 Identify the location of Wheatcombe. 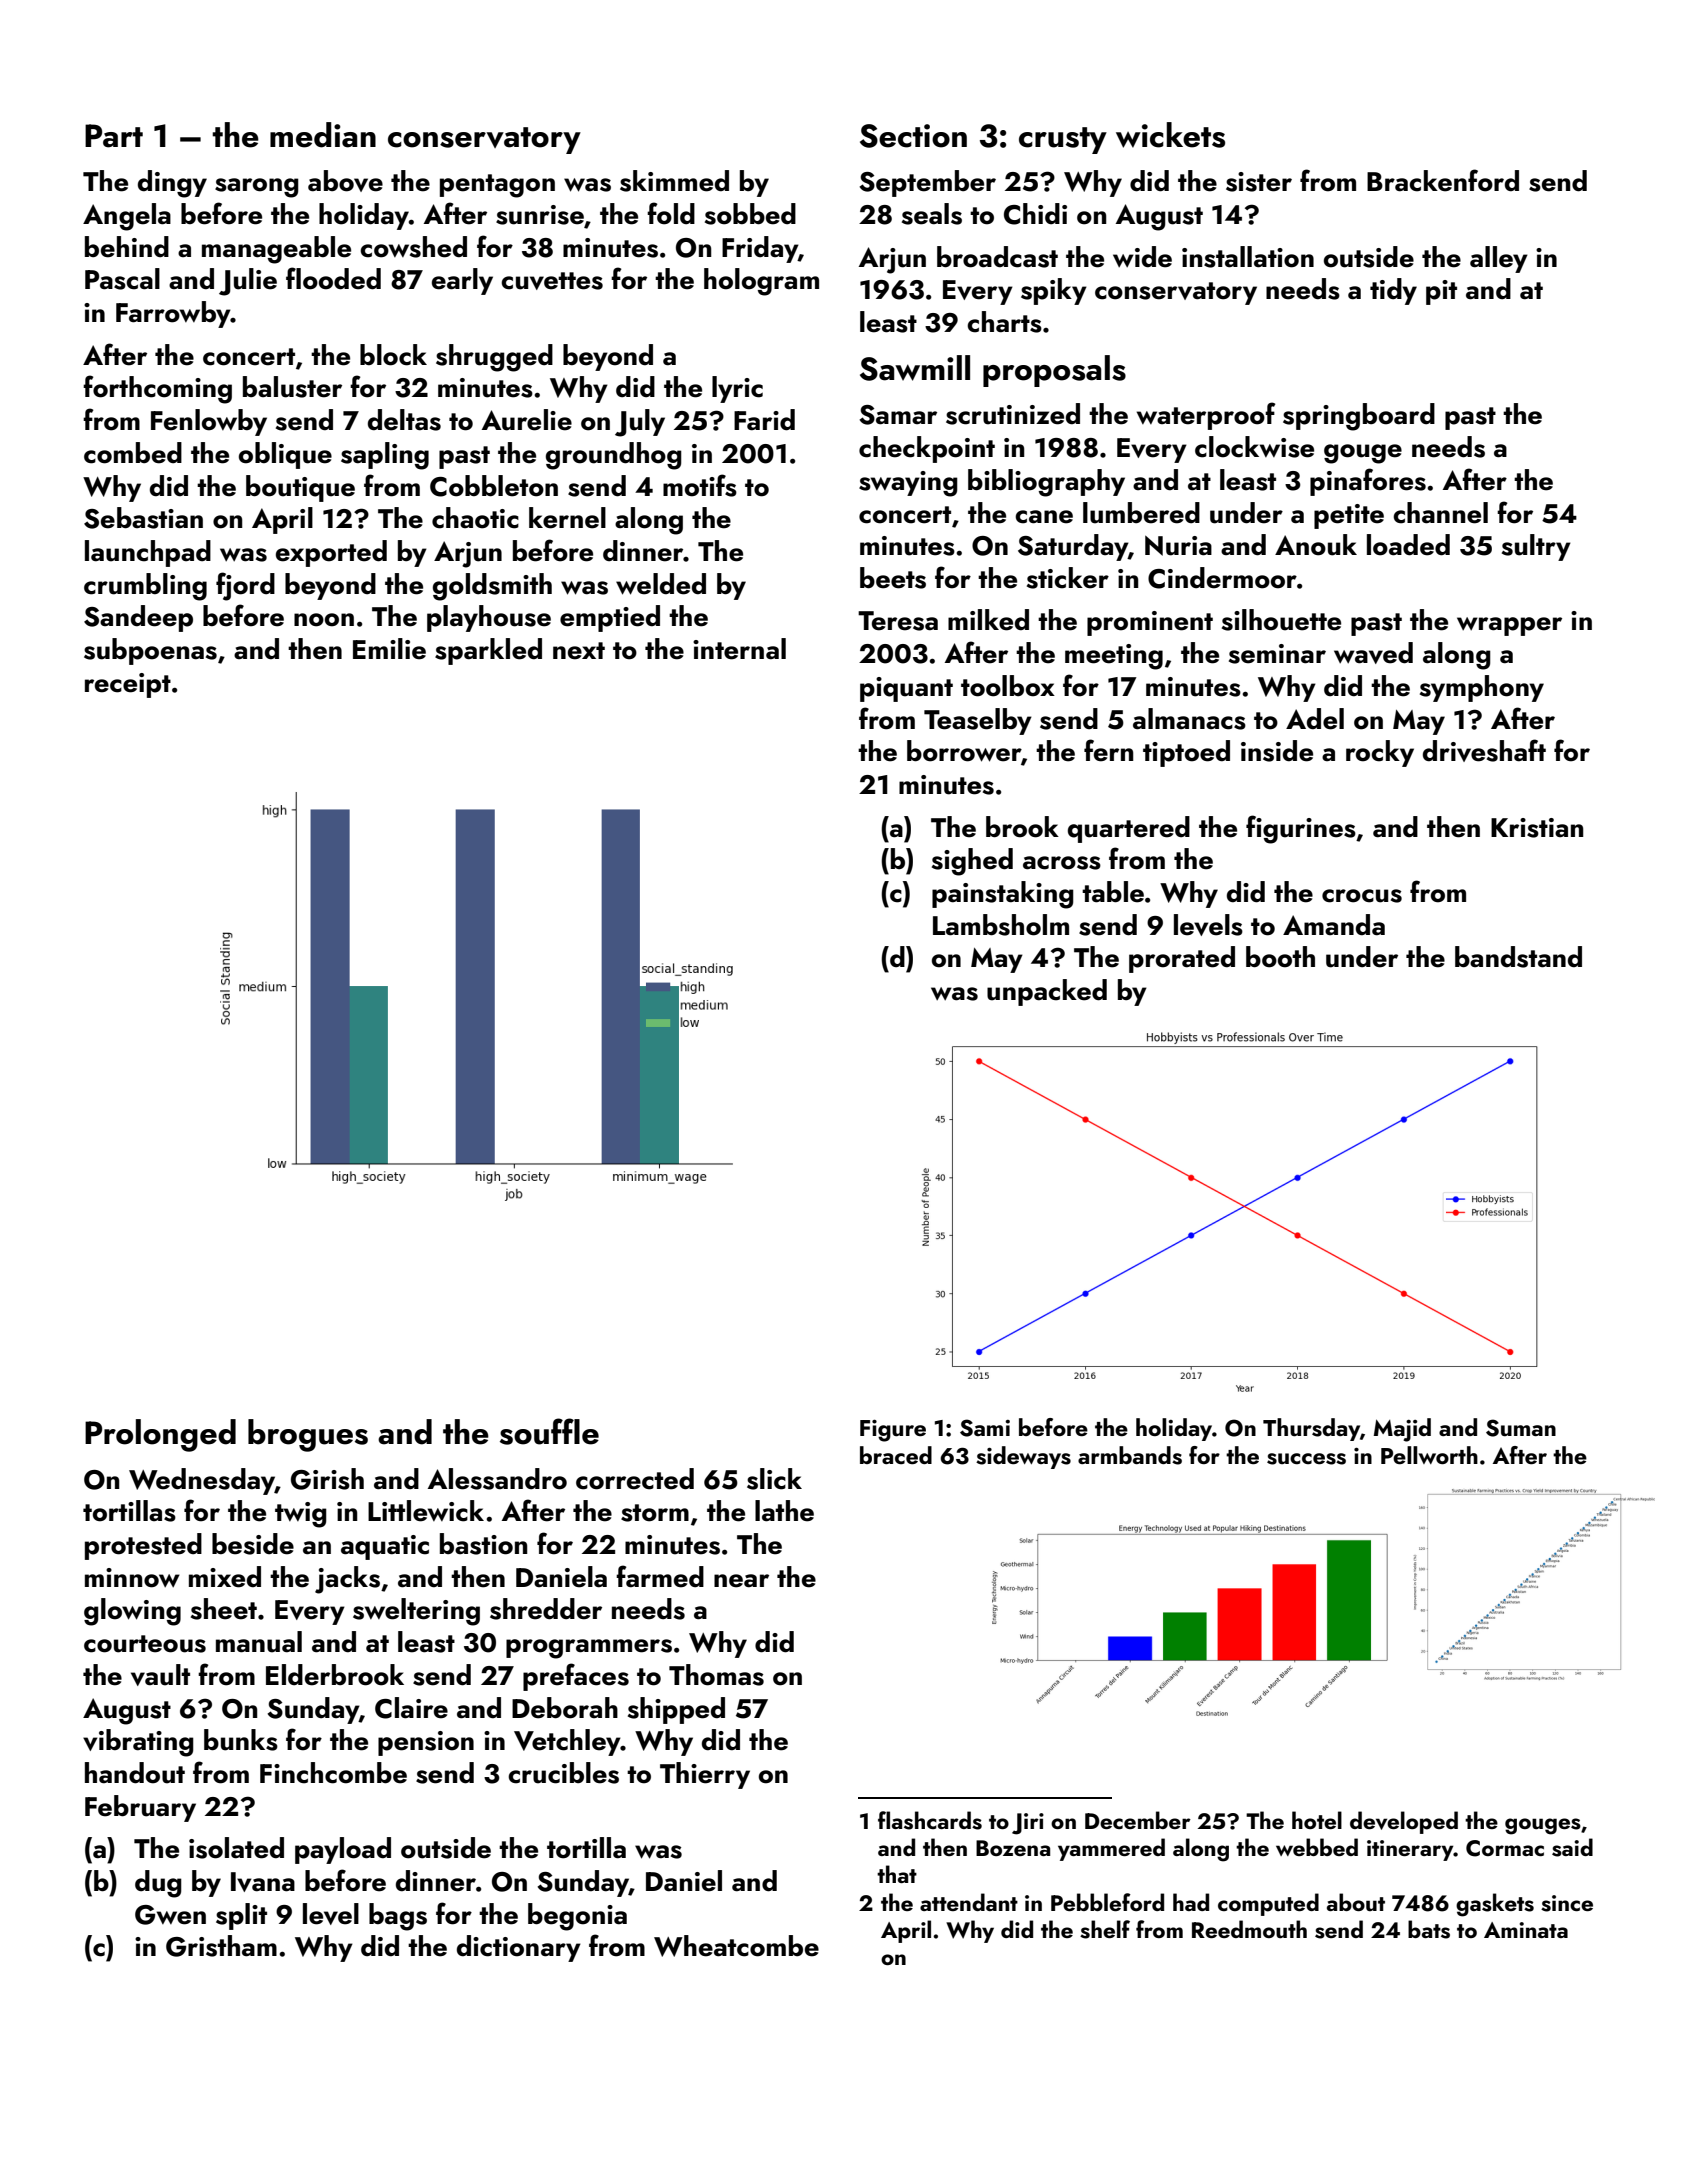
(736, 1946).
